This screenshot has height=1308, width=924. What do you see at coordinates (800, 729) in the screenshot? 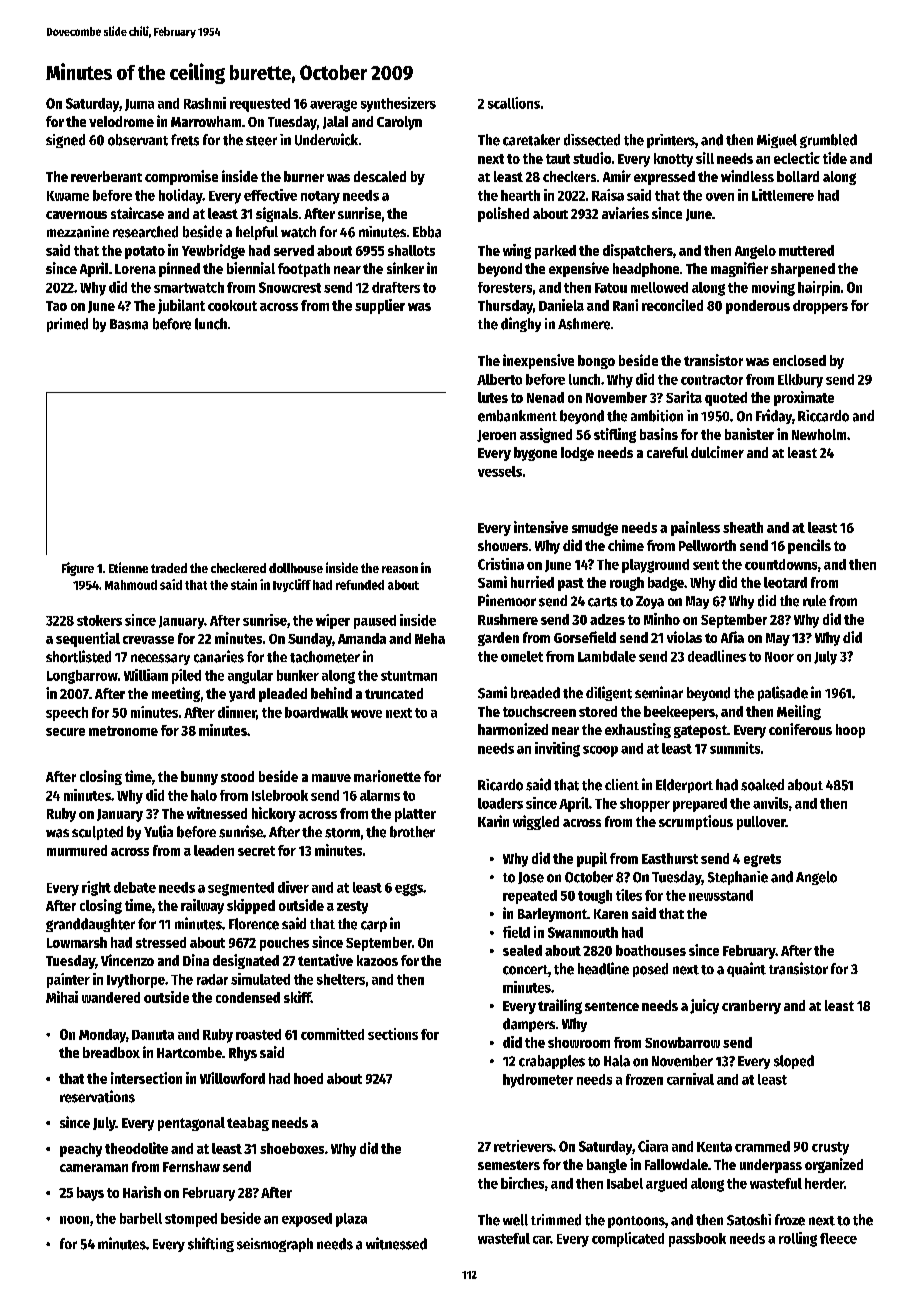
I see `coniferous` at bounding box center [800, 729].
